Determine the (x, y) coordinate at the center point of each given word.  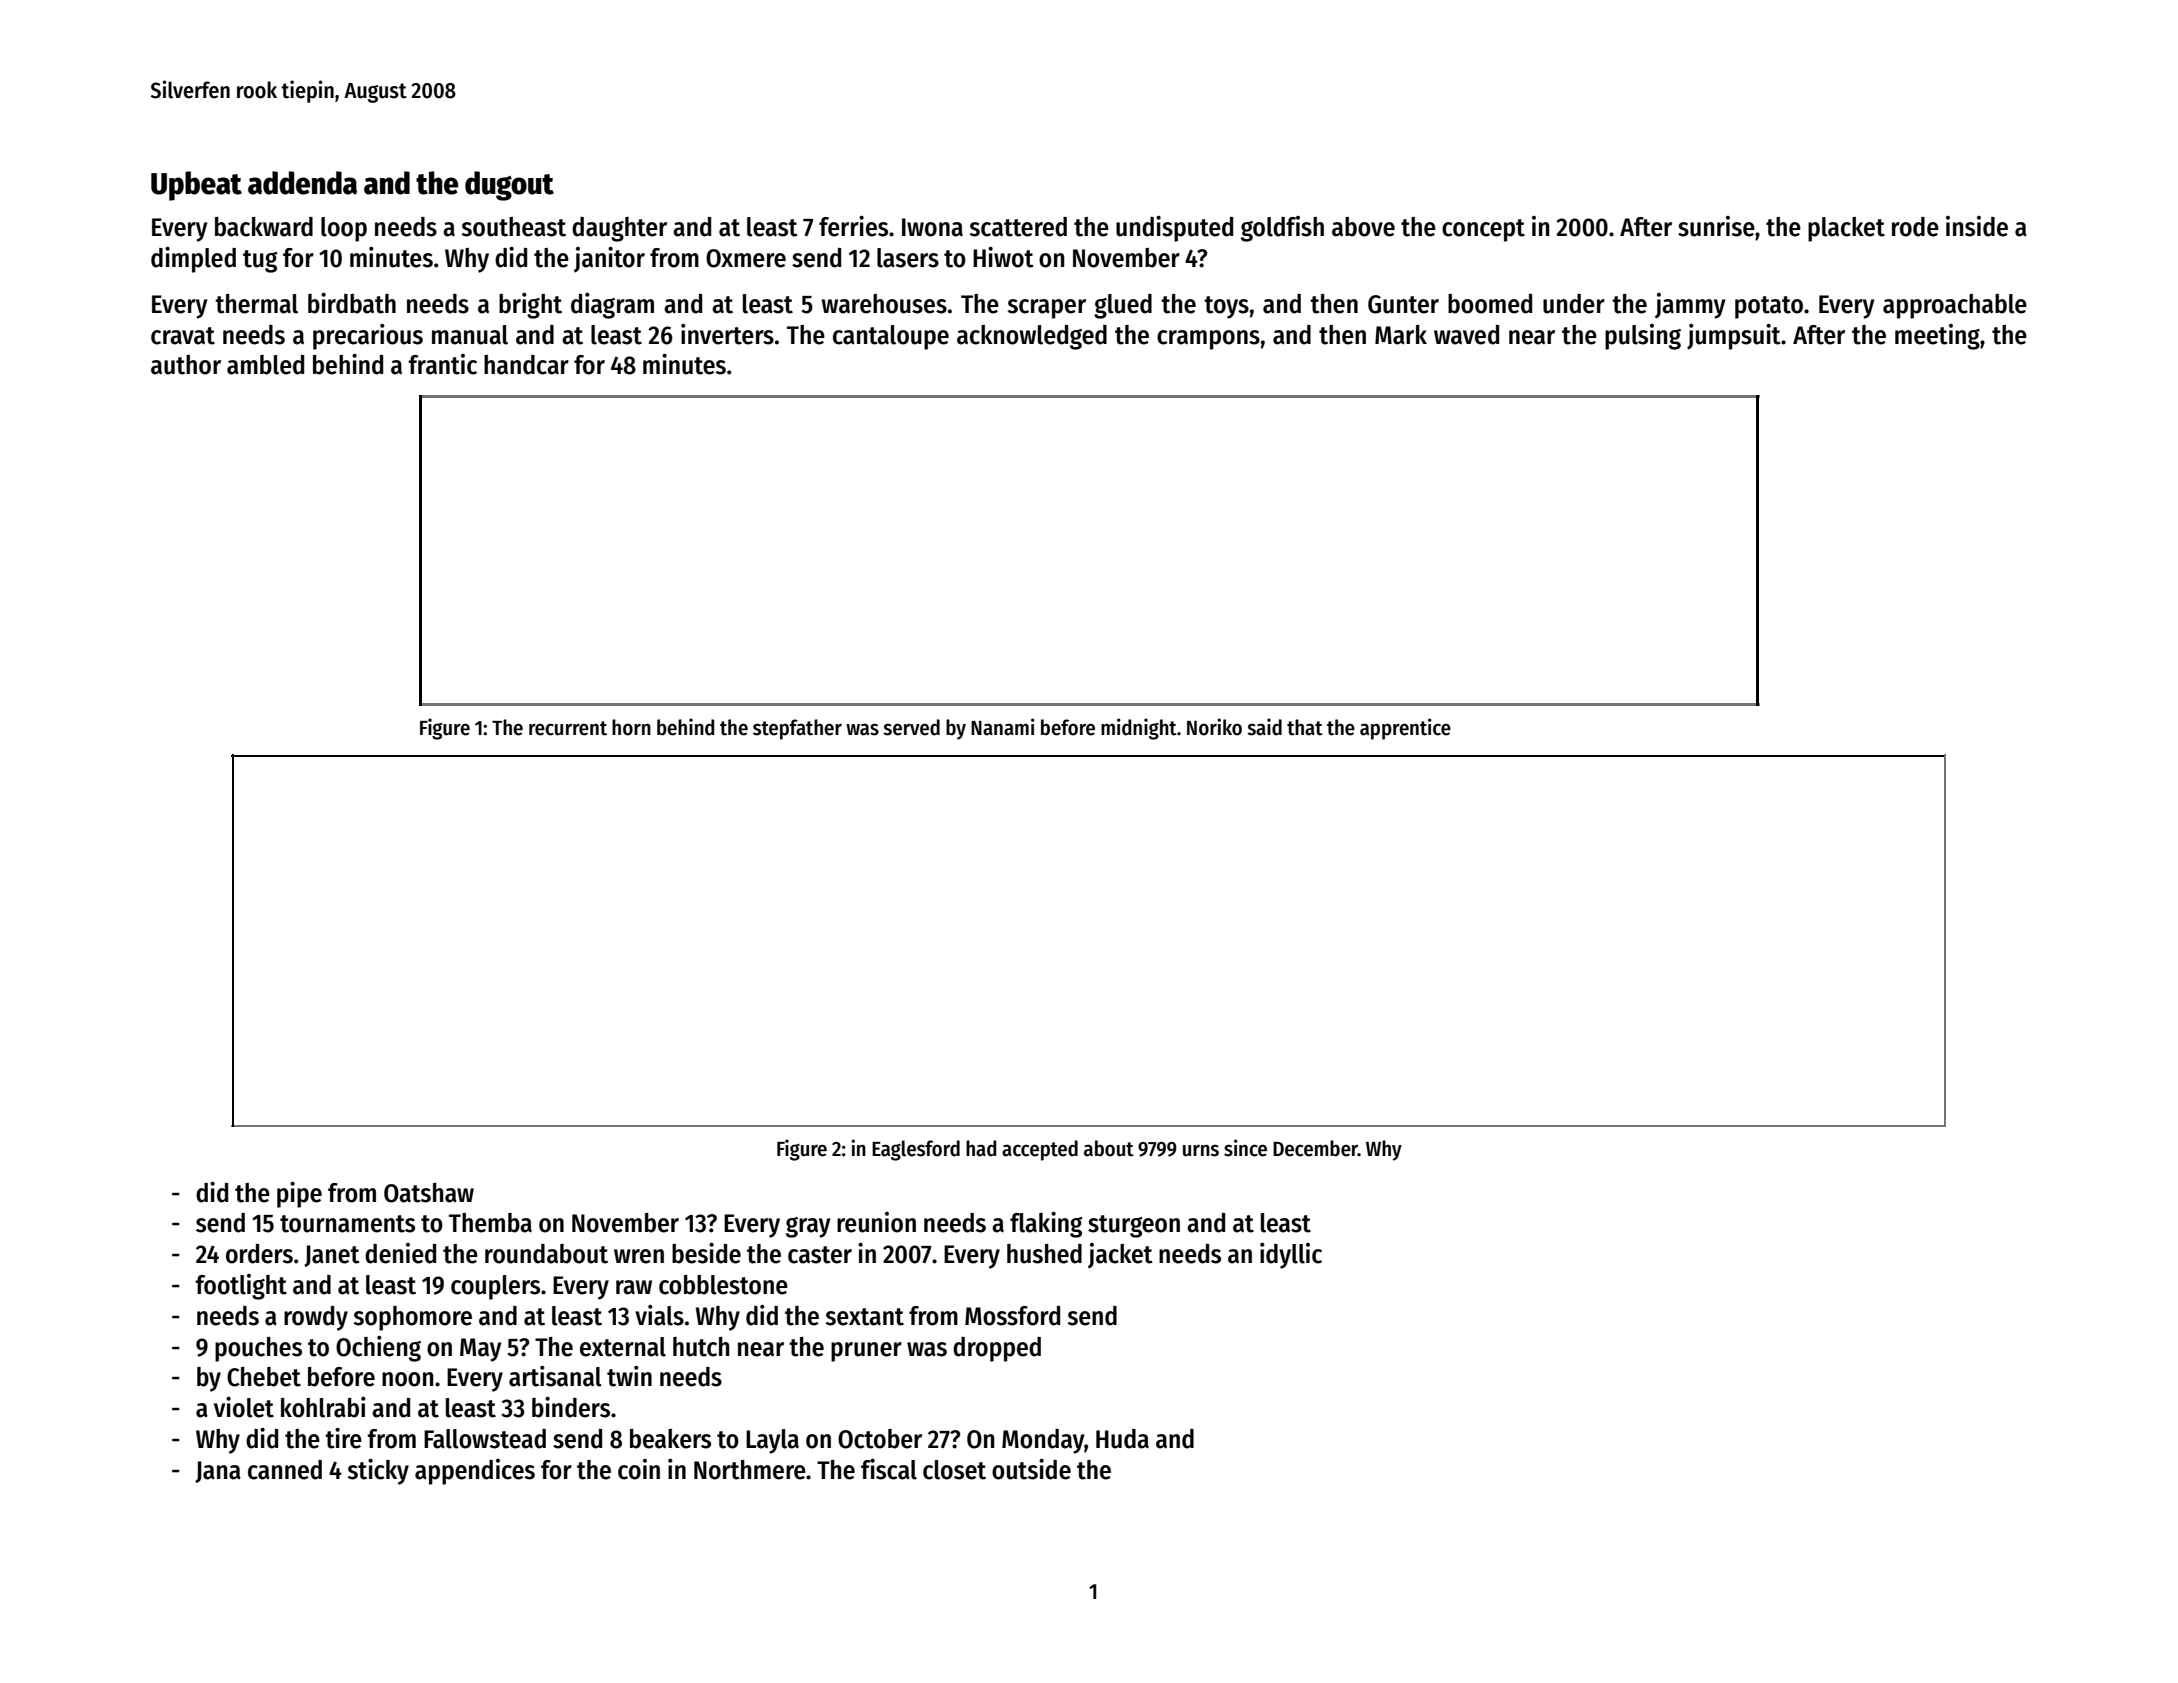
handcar (526, 365)
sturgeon (1134, 1226)
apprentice (1405, 729)
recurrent (568, 728)
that (1305, 727)
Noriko (1214, 727)
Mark (1401, 335)
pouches (258, 1349)
